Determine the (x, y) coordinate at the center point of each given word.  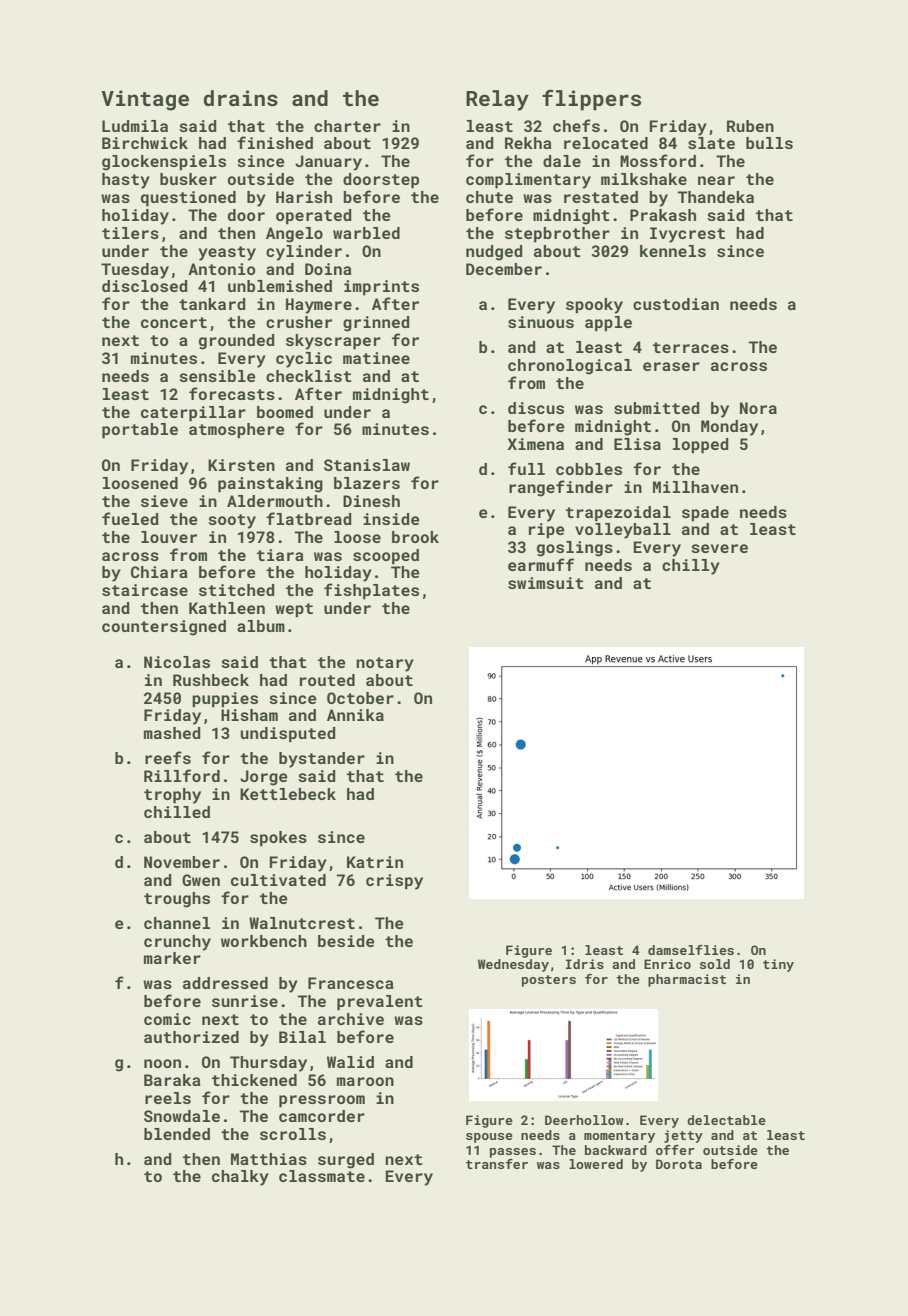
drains (240, 98)
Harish (304, 197)
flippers (591, 100)
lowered (596, 1164)
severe (719, 548)
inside (391, 519)
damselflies (691, 950)
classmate (322, 1176)
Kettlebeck (288, 794)
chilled (177, 812)
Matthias (269, 1159)
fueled (130, 518)
